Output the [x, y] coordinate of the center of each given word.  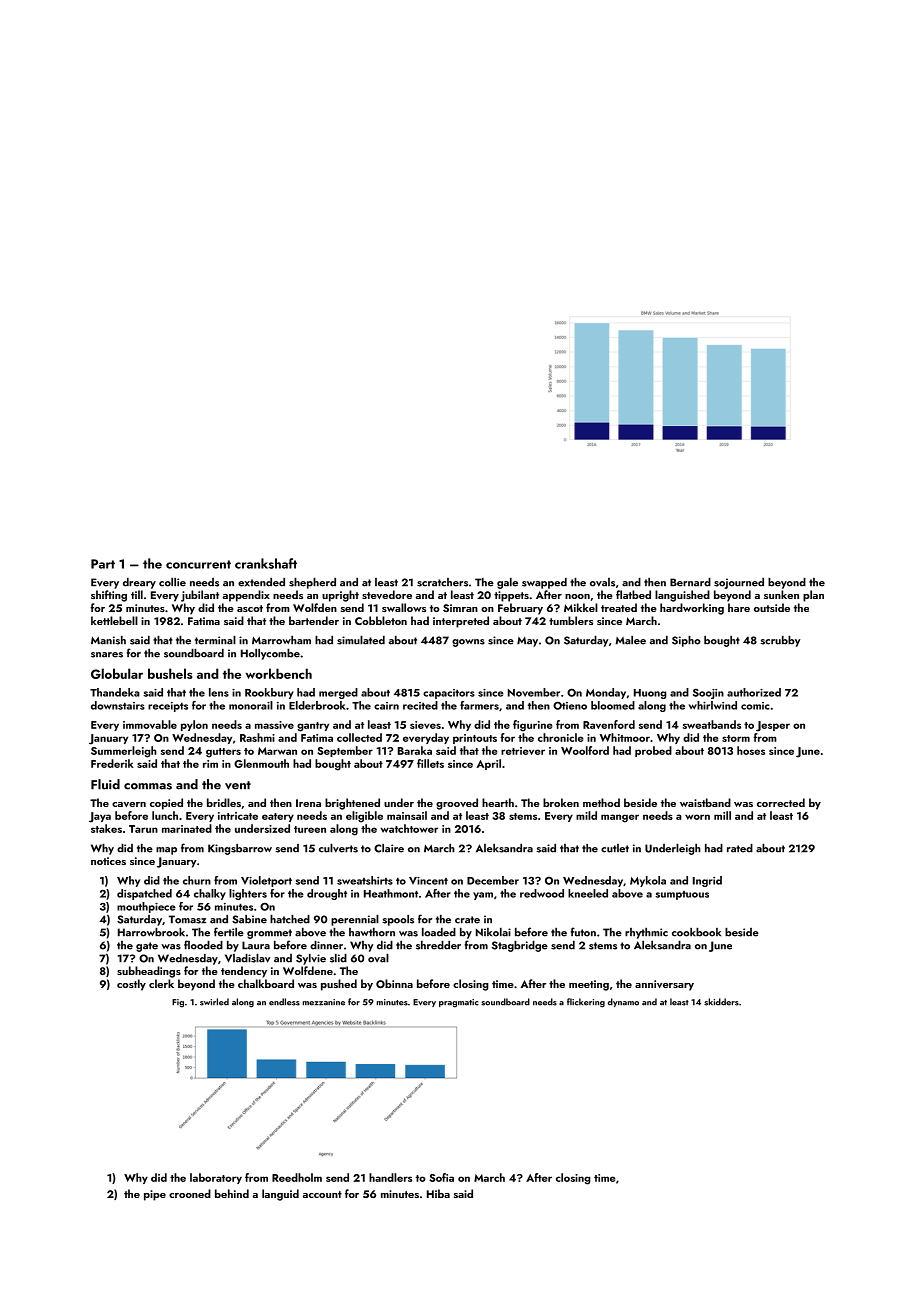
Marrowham [281, 640]
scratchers [442, 582]
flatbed [633, 594]
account [322, 1194]
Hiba [438, 1193]
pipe [155, 1195]
